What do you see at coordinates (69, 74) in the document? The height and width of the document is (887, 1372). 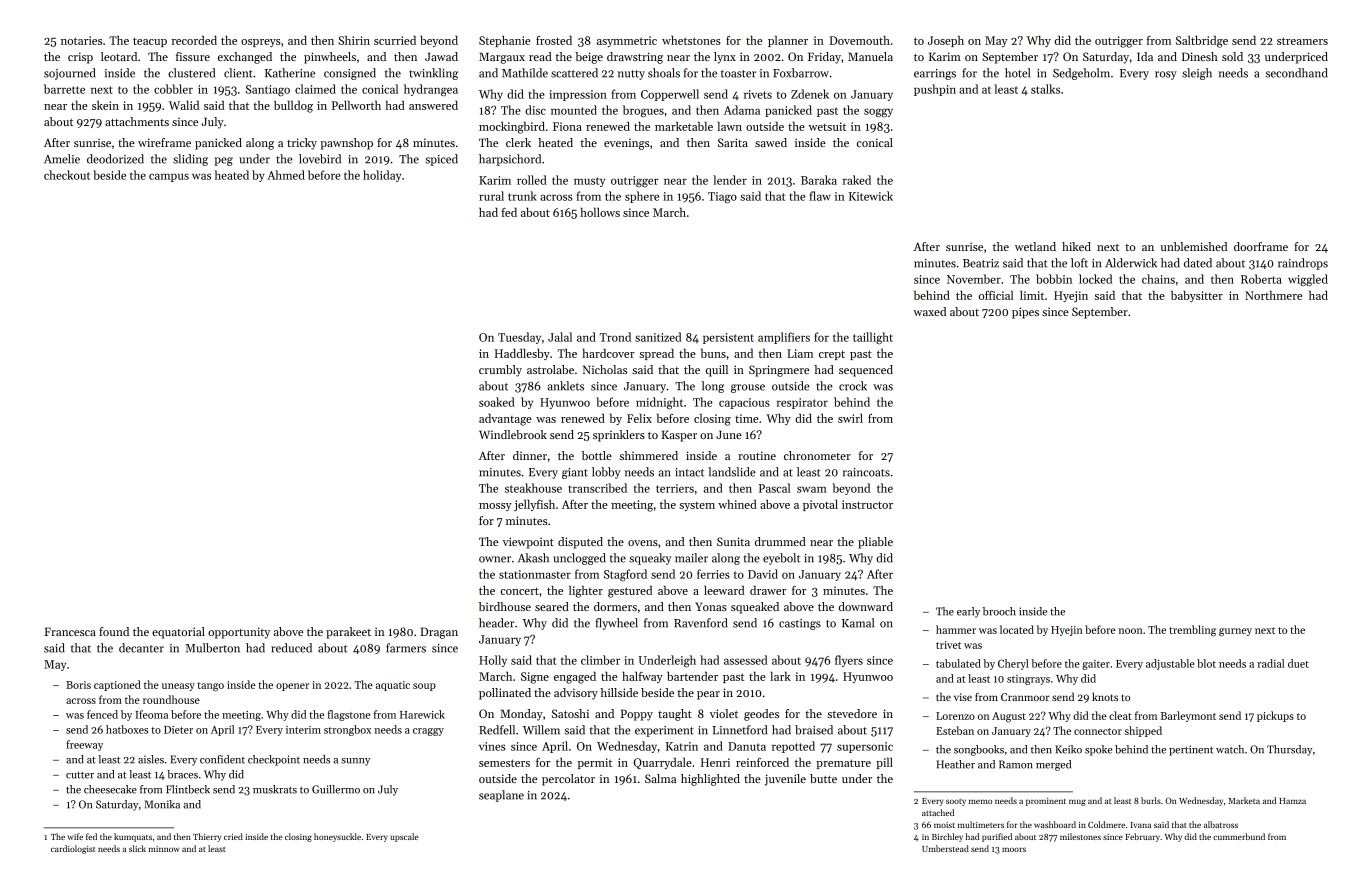 I see `sojourned` at bounding box center [69, 74].
